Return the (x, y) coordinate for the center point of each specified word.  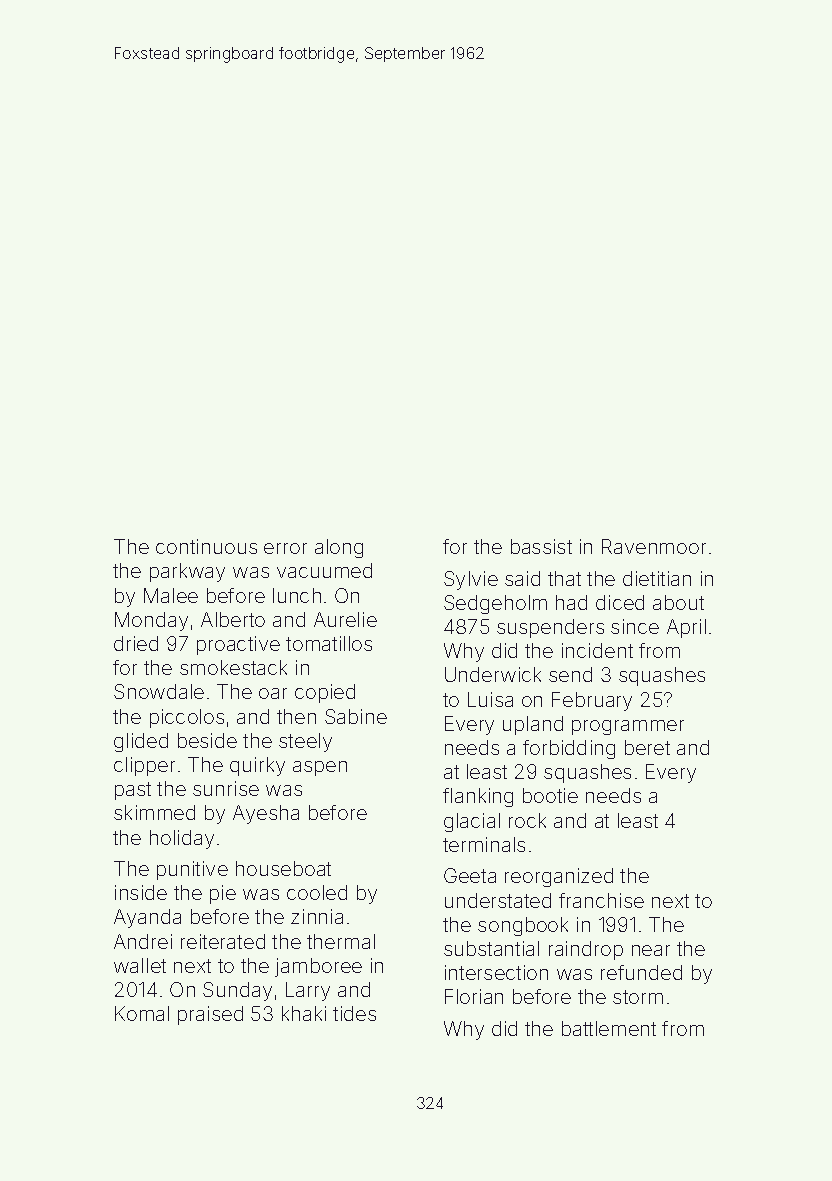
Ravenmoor (654, 546)
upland (533, 725)
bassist (541, 546)
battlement (609, 1028)
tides (354, 1013)
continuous (206, 546)
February (592, 701)
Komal (142, 1013)
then (296, 716)
